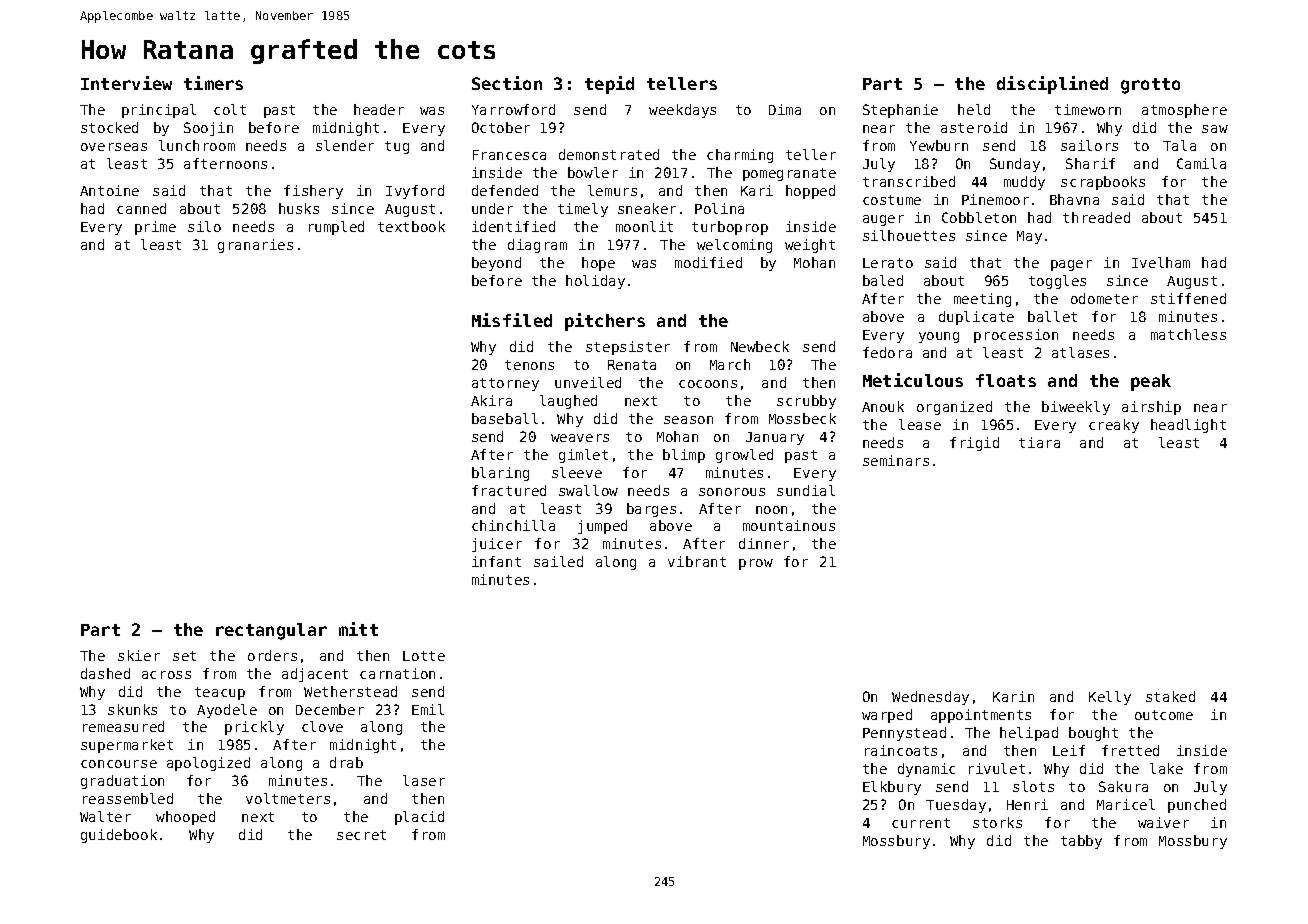 Image resolution: width=1308 pixels, height=924 pixels. I want to click on Wednesday, so click(930, 698).
